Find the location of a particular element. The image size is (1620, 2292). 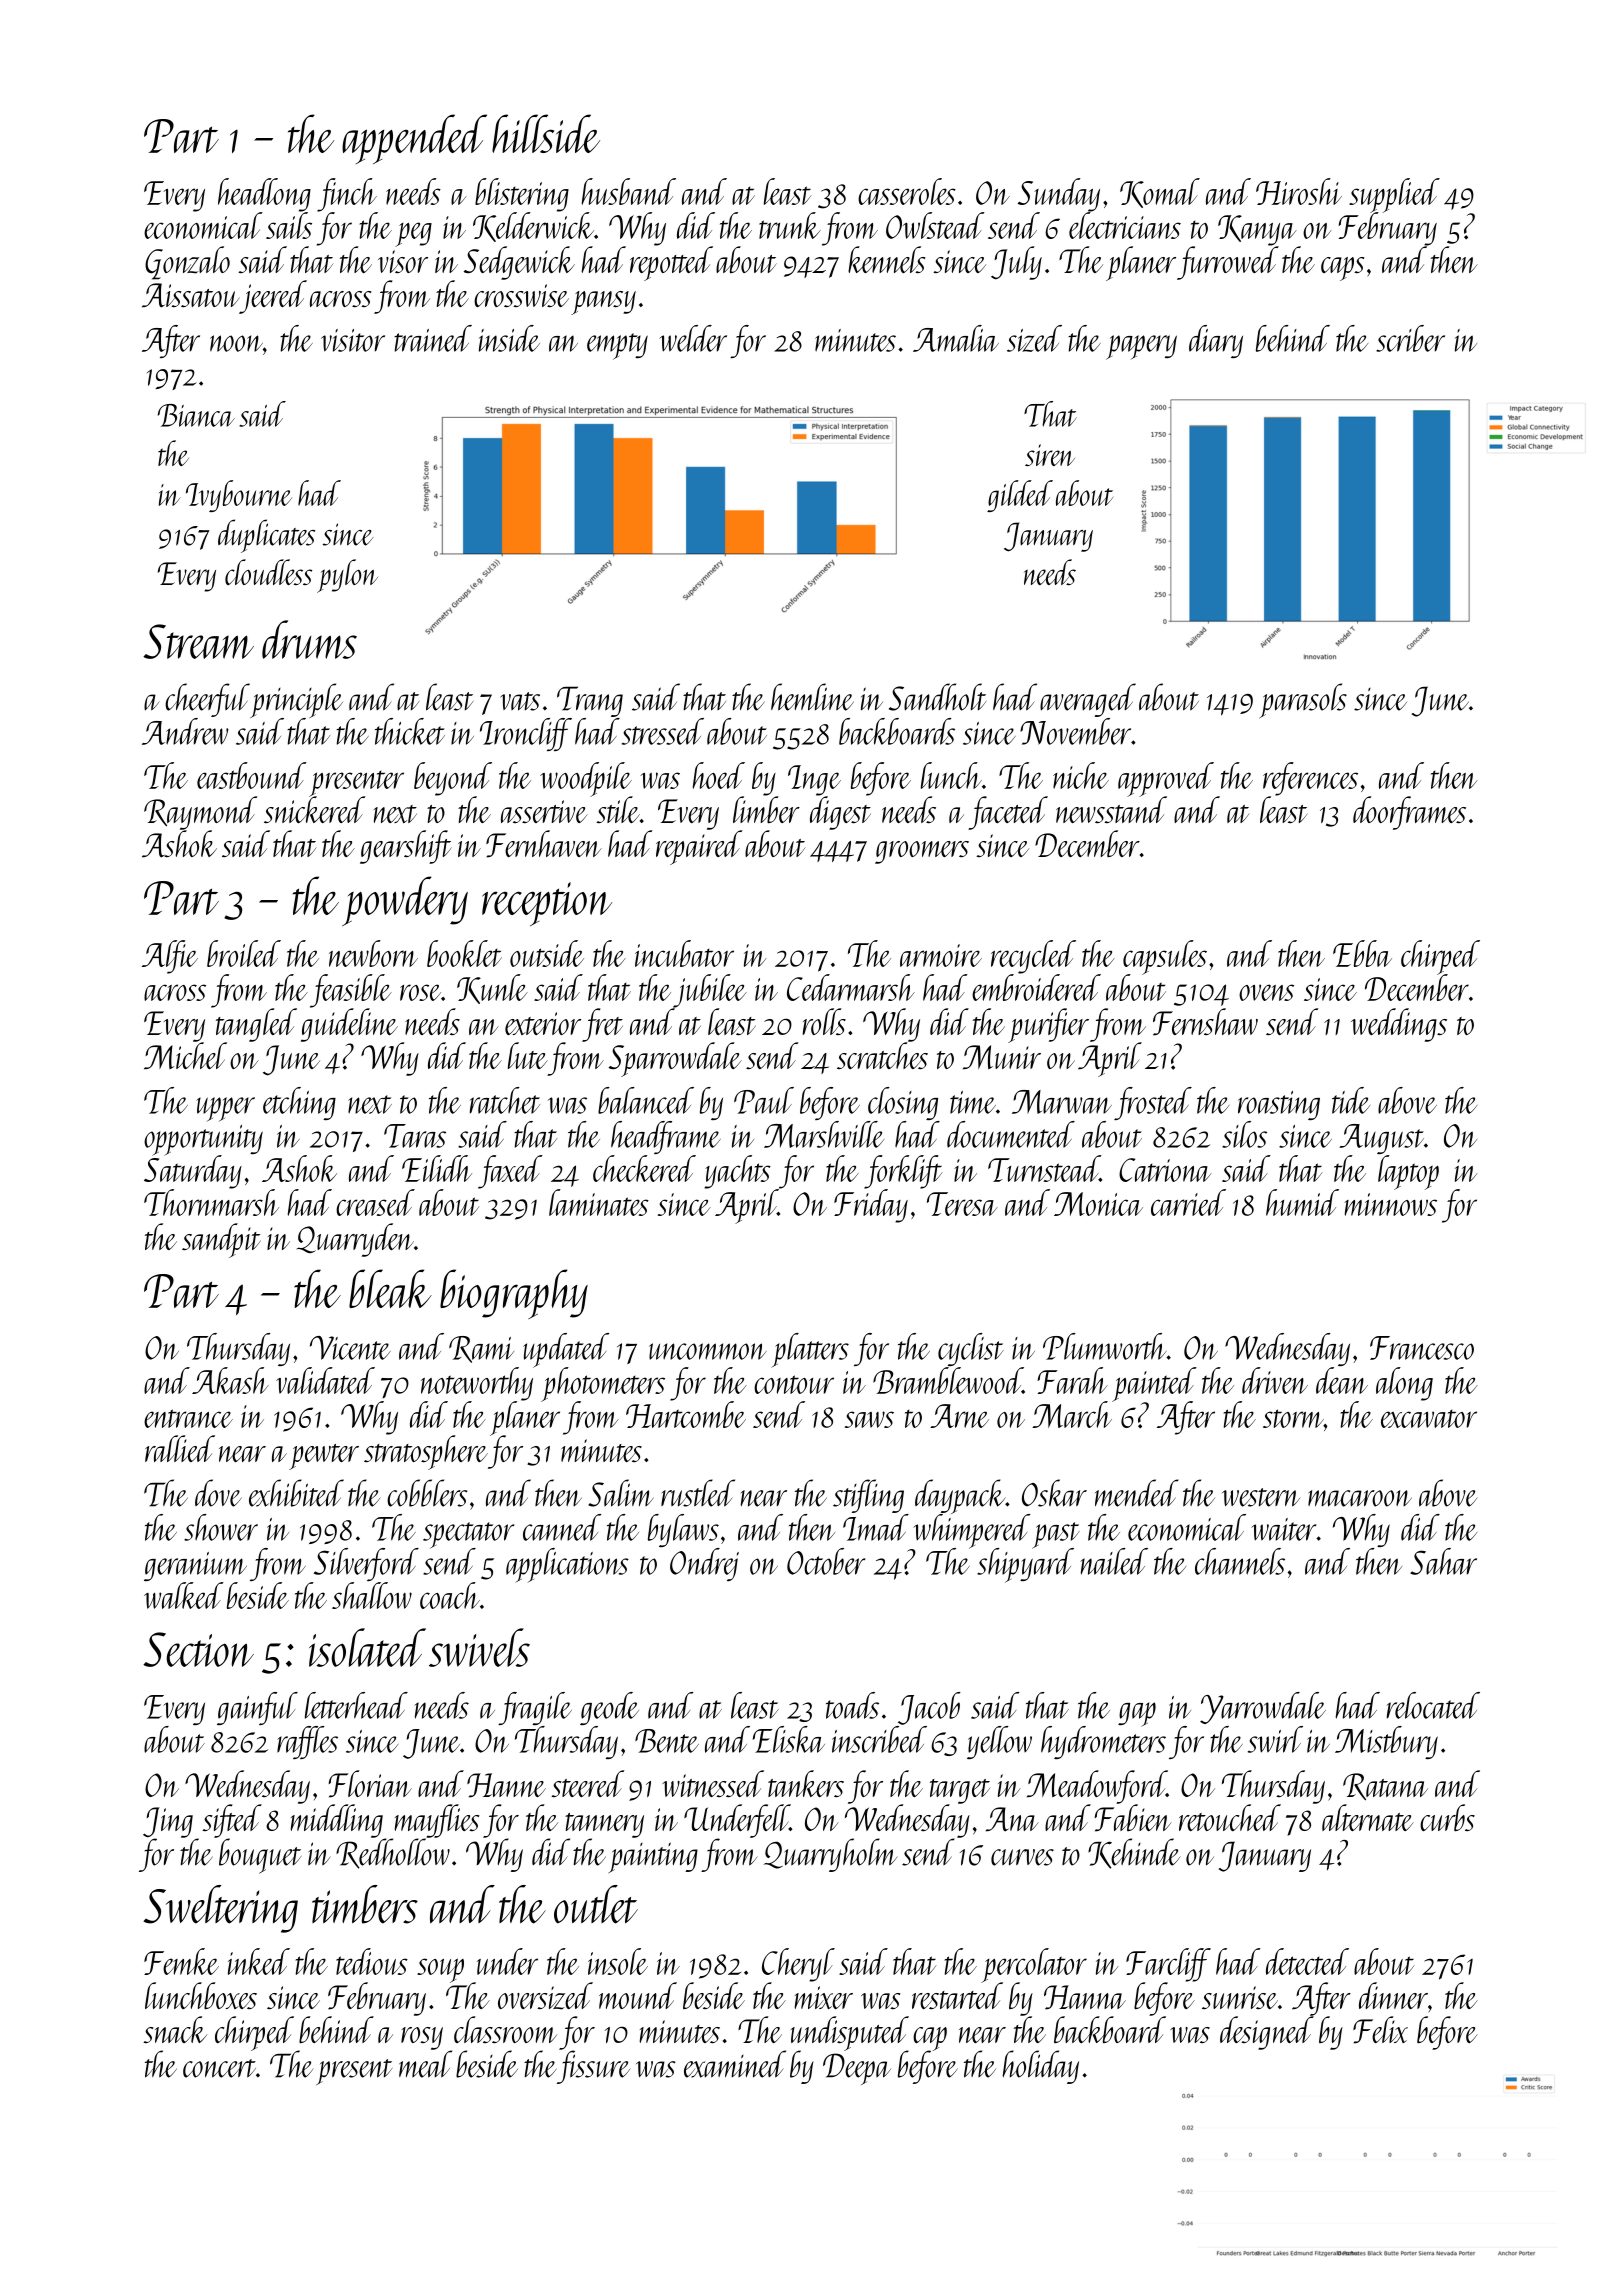

trunk is located at coordinates (790, 225).
